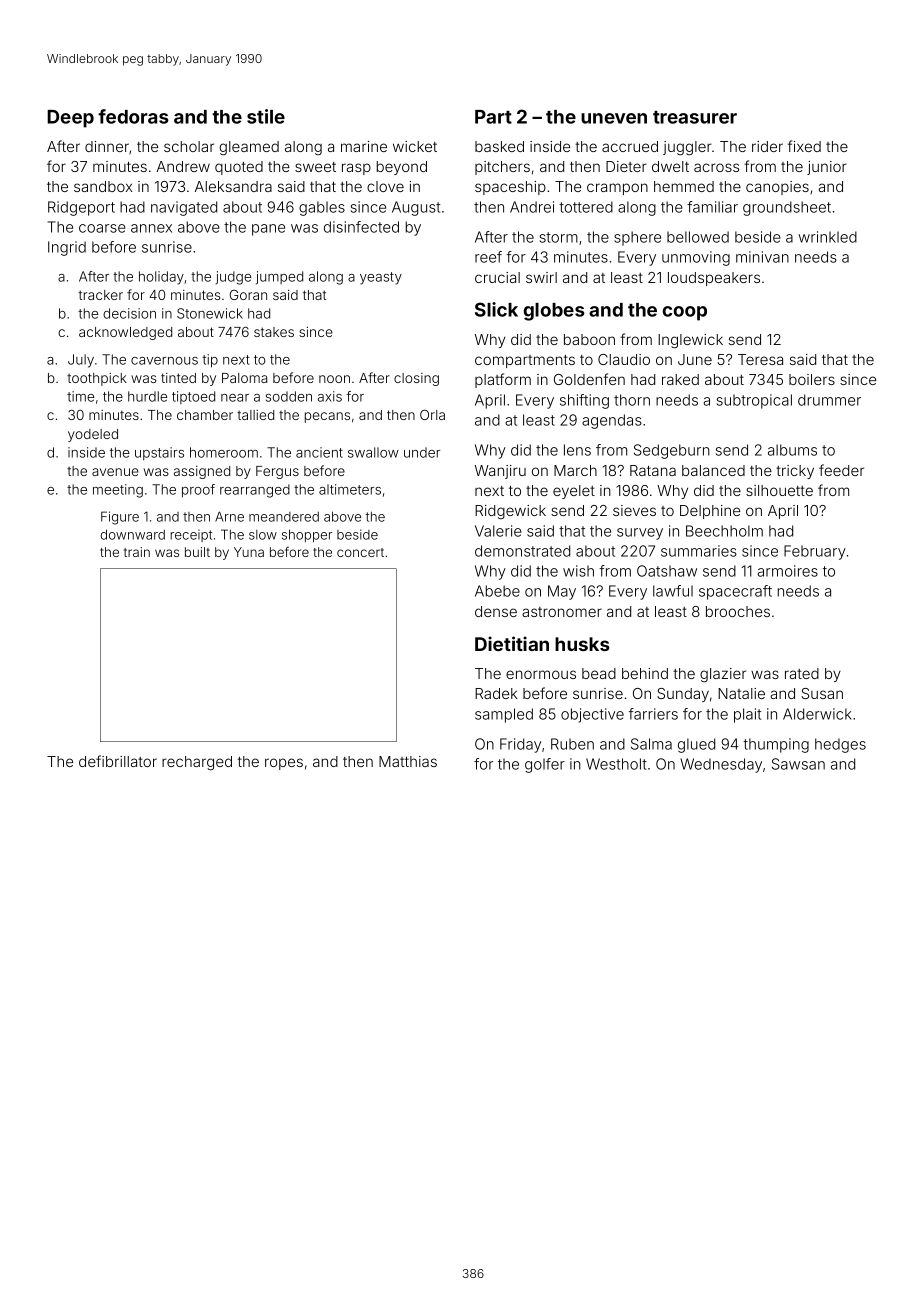 The image size is (924, 1308). Describe the element at coordinates (233, 186) in the screenshot. I see `Aleksandra` at that location.
